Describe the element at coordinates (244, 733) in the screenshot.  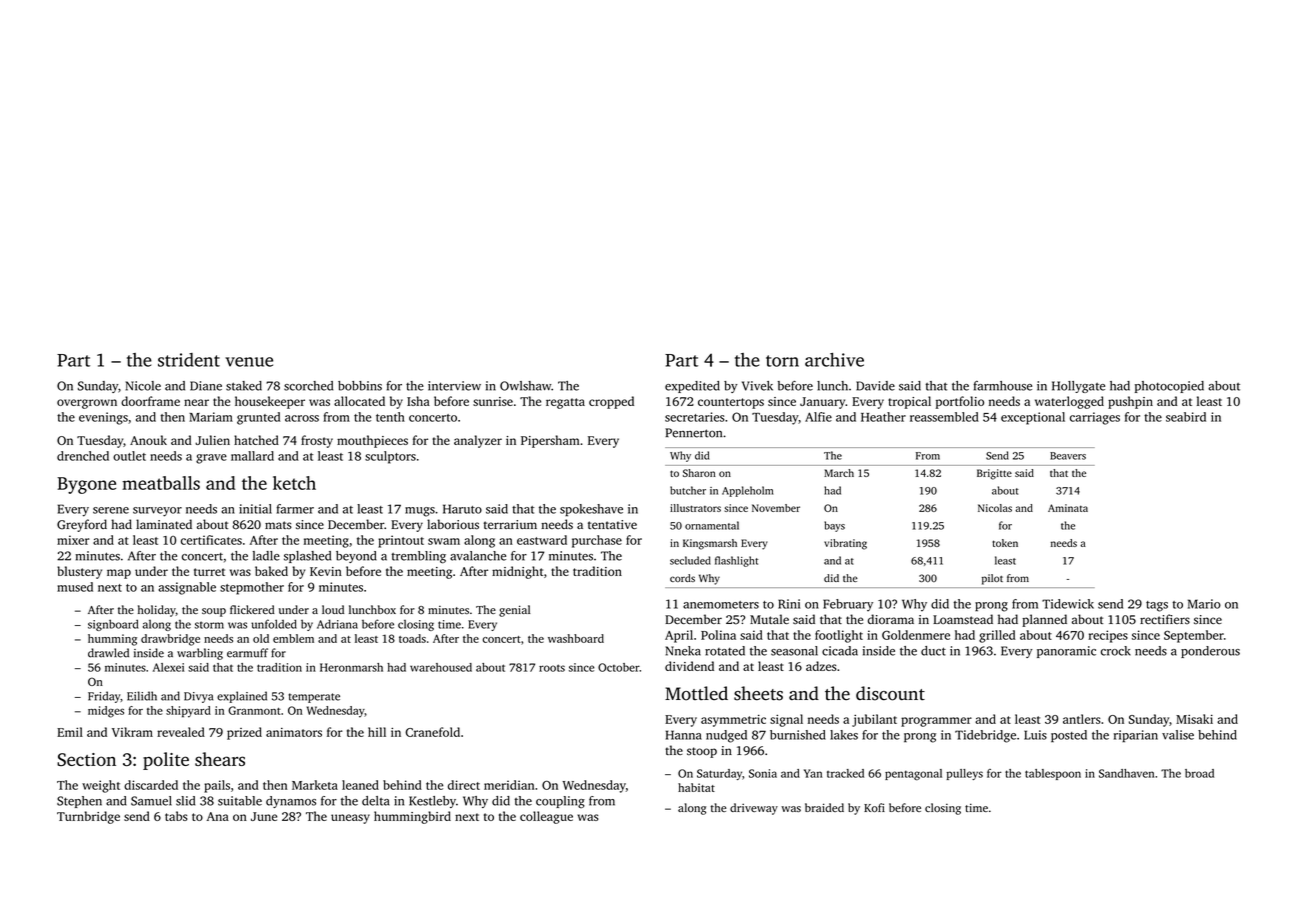
I see `prized` at that location.
